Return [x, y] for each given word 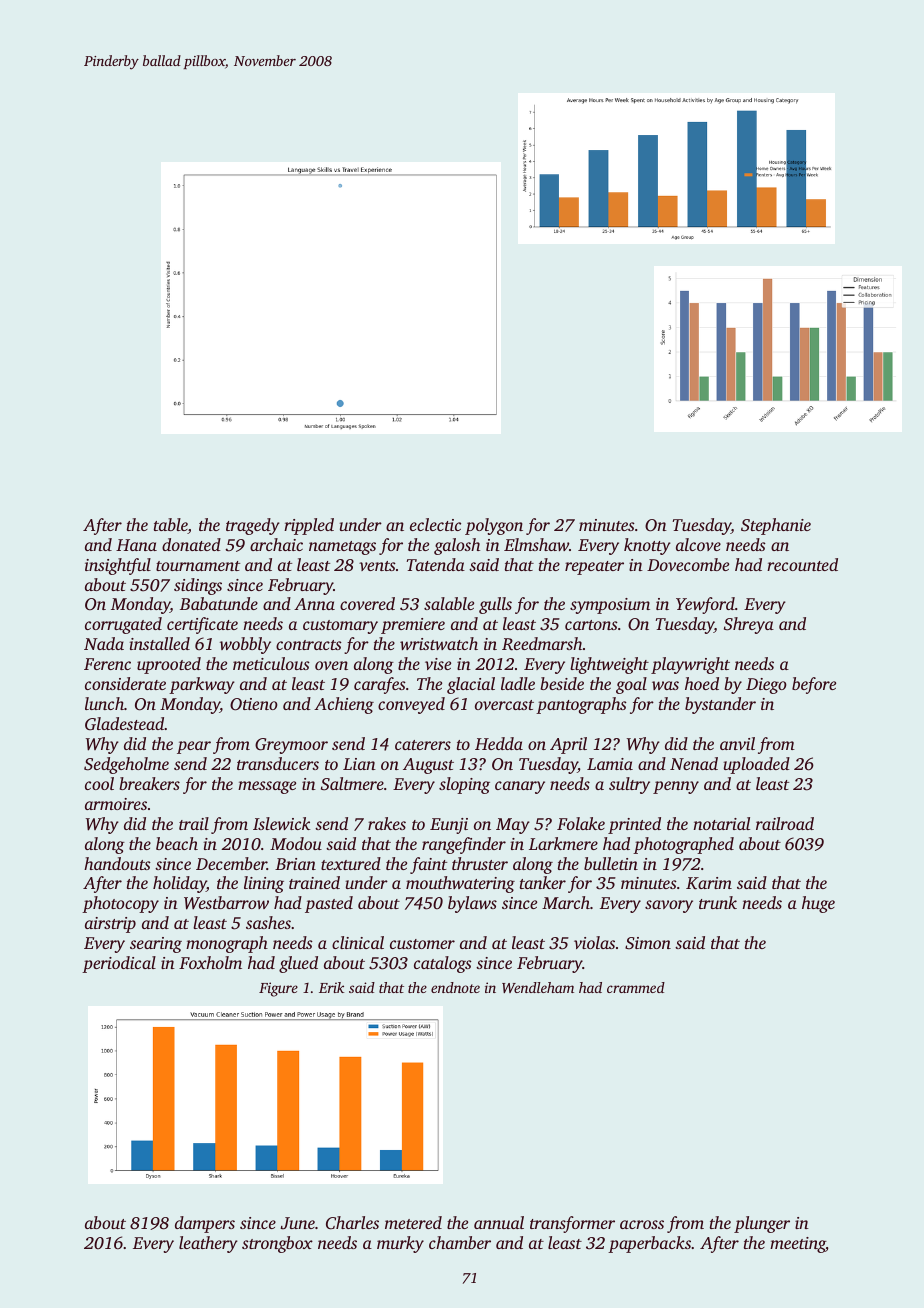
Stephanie [776, 526]
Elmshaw [536, 544]
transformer [572, 1224]
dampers [205, 1224]
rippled [309, 526]
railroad [785, 823]
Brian [295, 864]
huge [818, 904]
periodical [119, 964]
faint [428, 865]
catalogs [443, 964]
